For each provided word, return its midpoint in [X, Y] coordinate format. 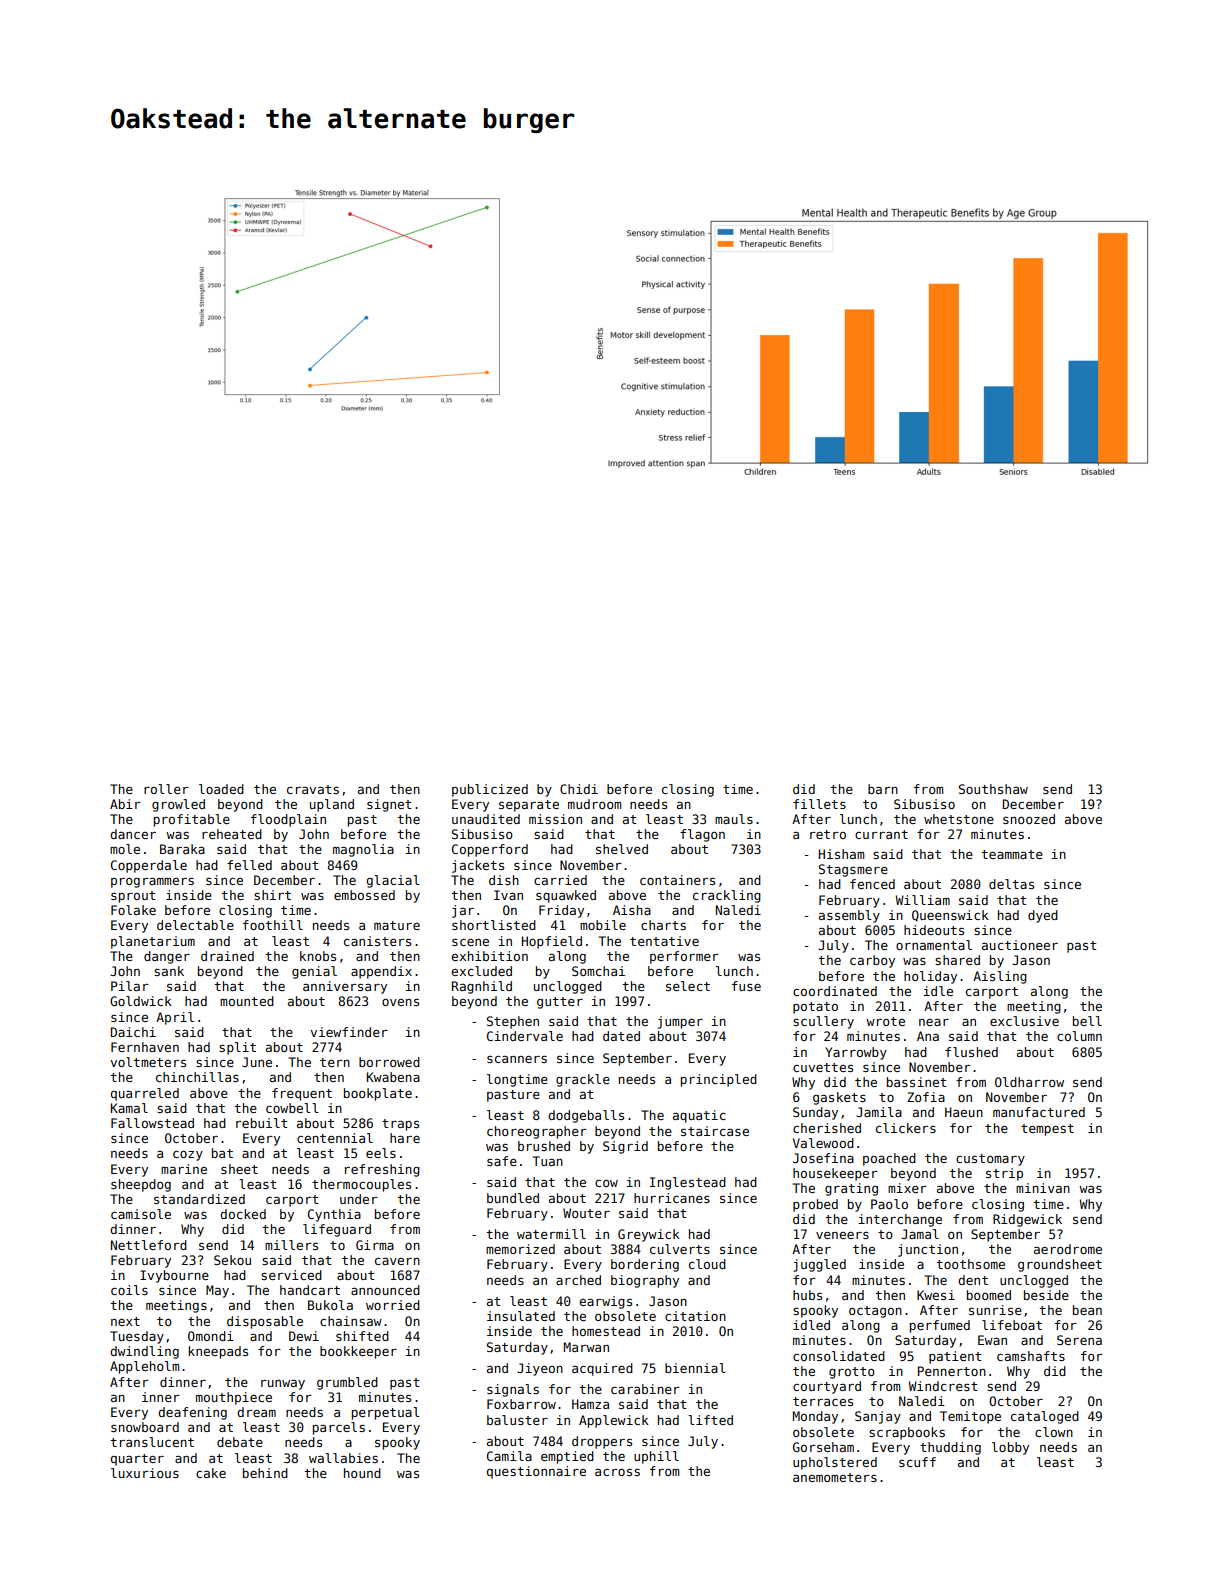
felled [249, 865]
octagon [875, 1312]
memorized [520, 1249]
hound [362, 1473]
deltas [1011, 884]
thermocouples [361, 1185]
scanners [517, 1059]
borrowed [389, 1062]
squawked [566, 896]
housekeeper [835, 1174]
